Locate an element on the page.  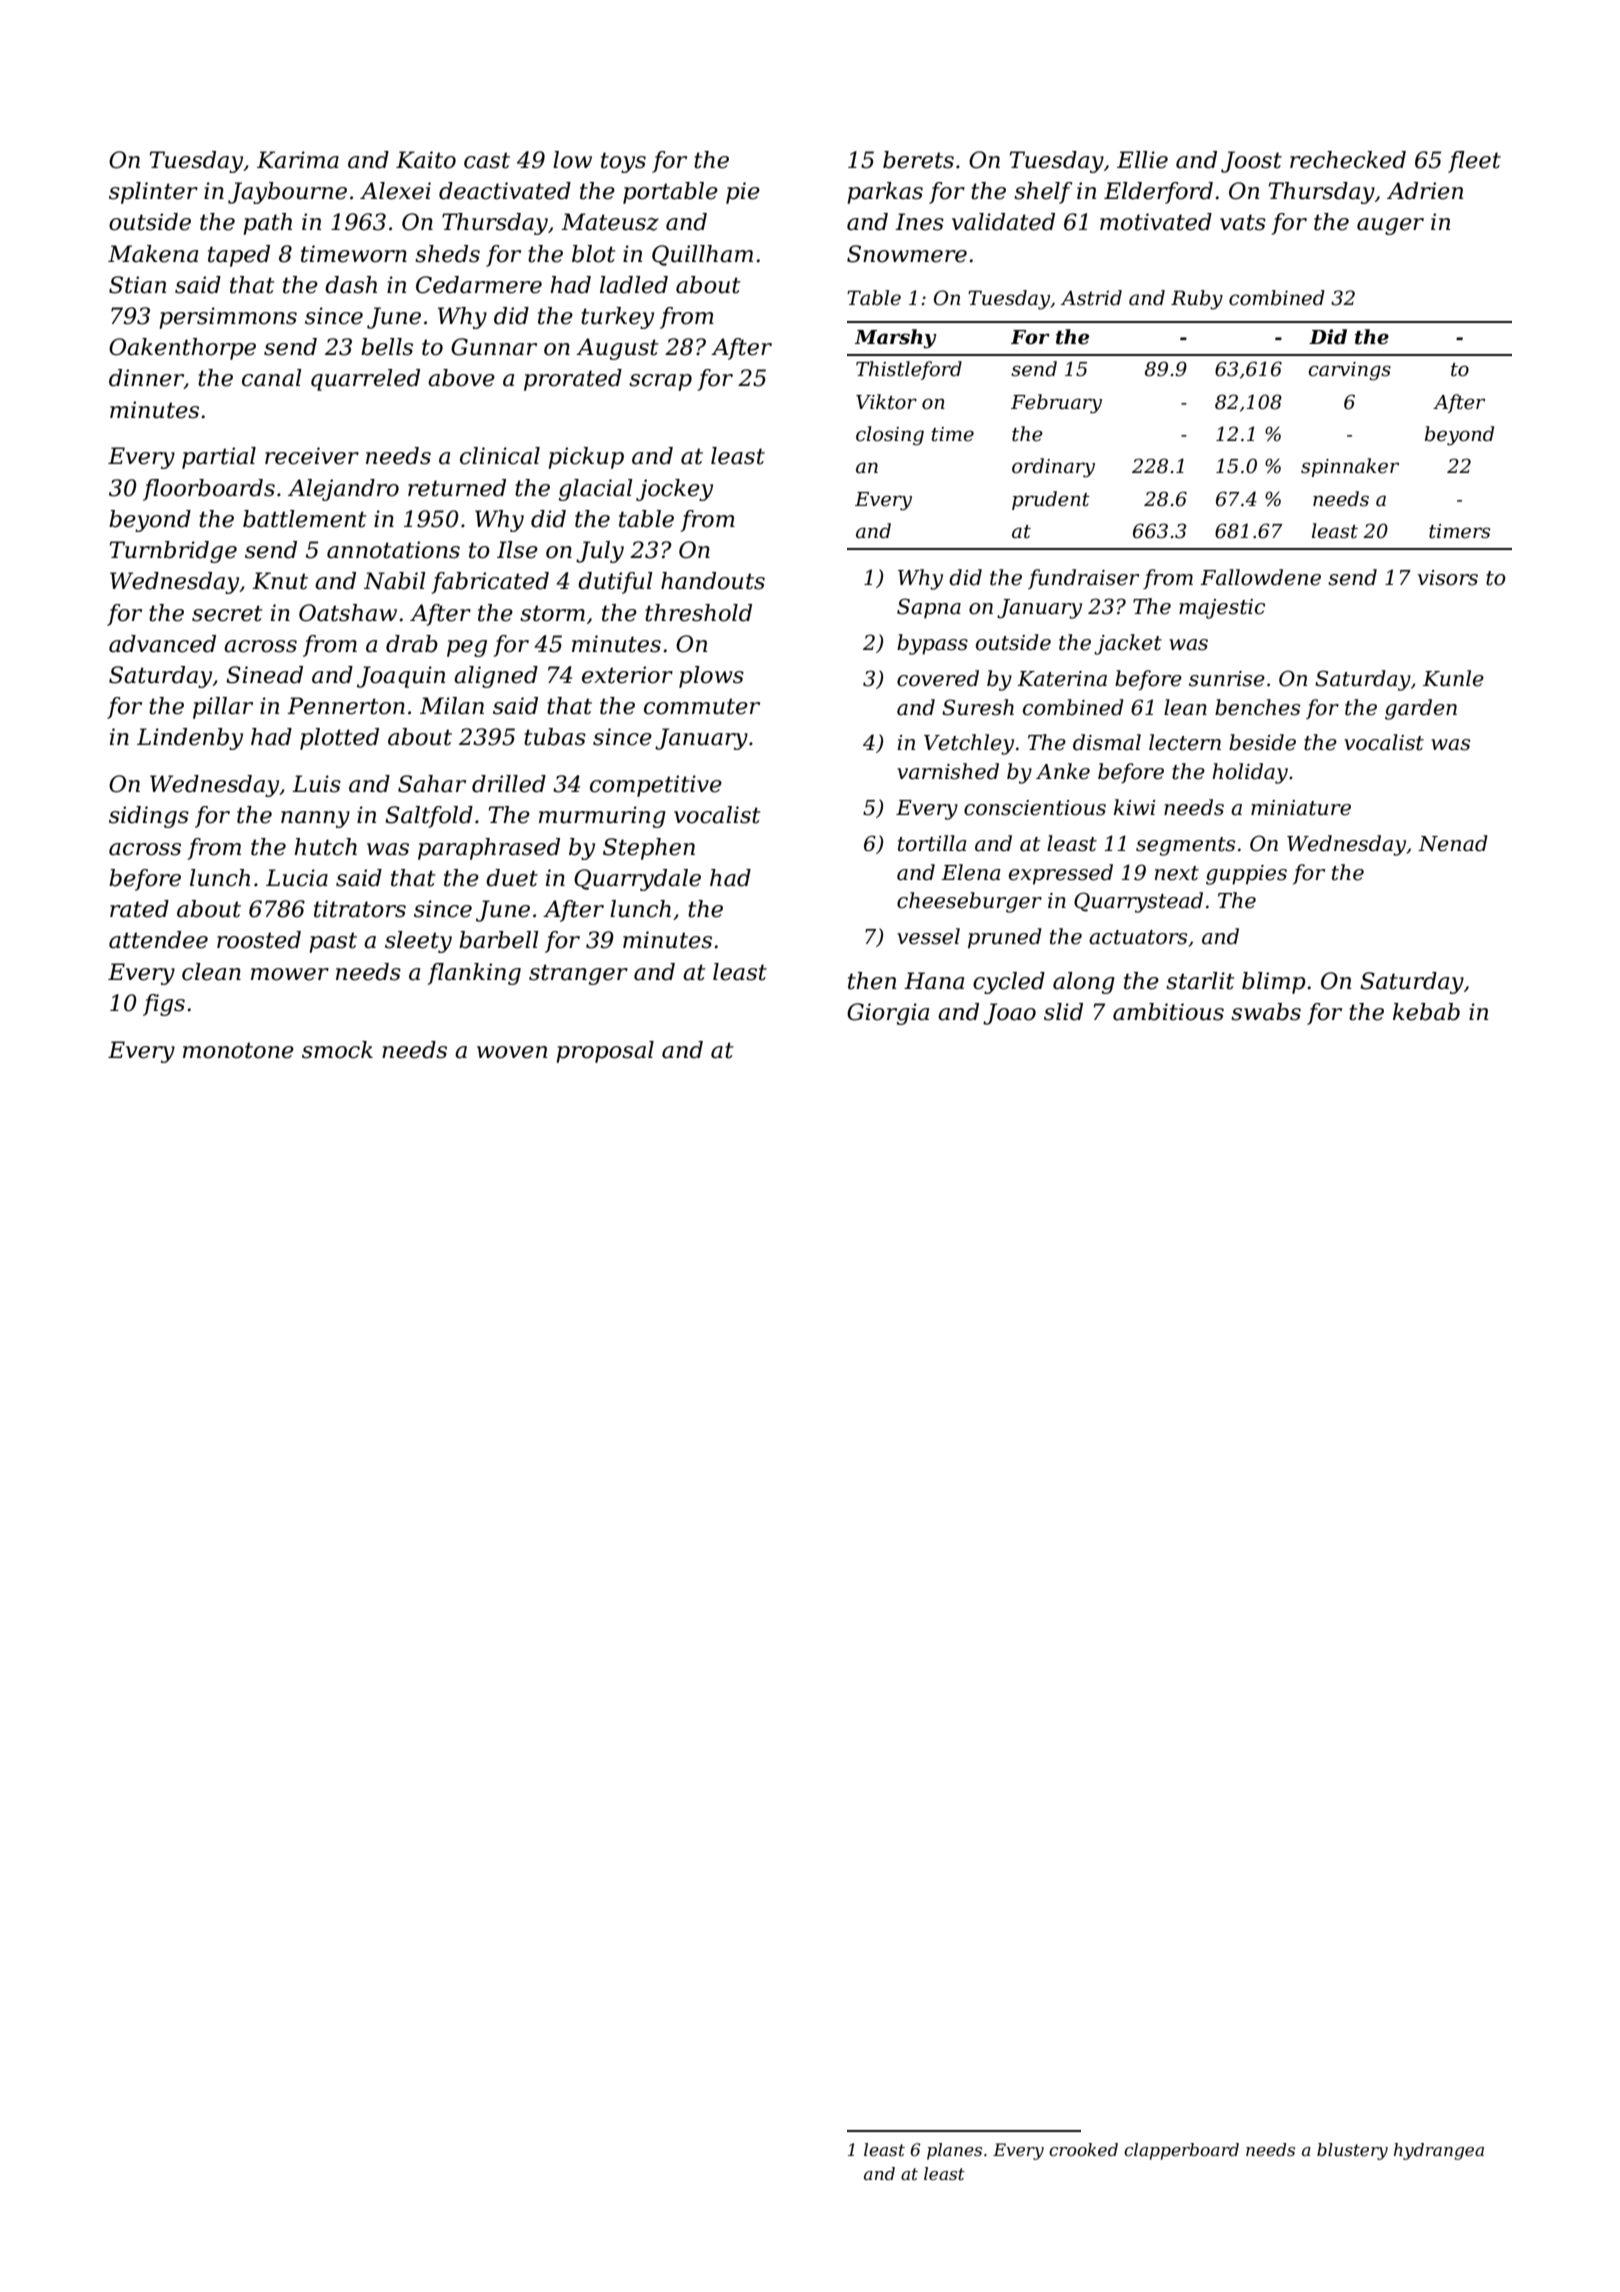
conscientious is located at coordinates (1035, 808).
